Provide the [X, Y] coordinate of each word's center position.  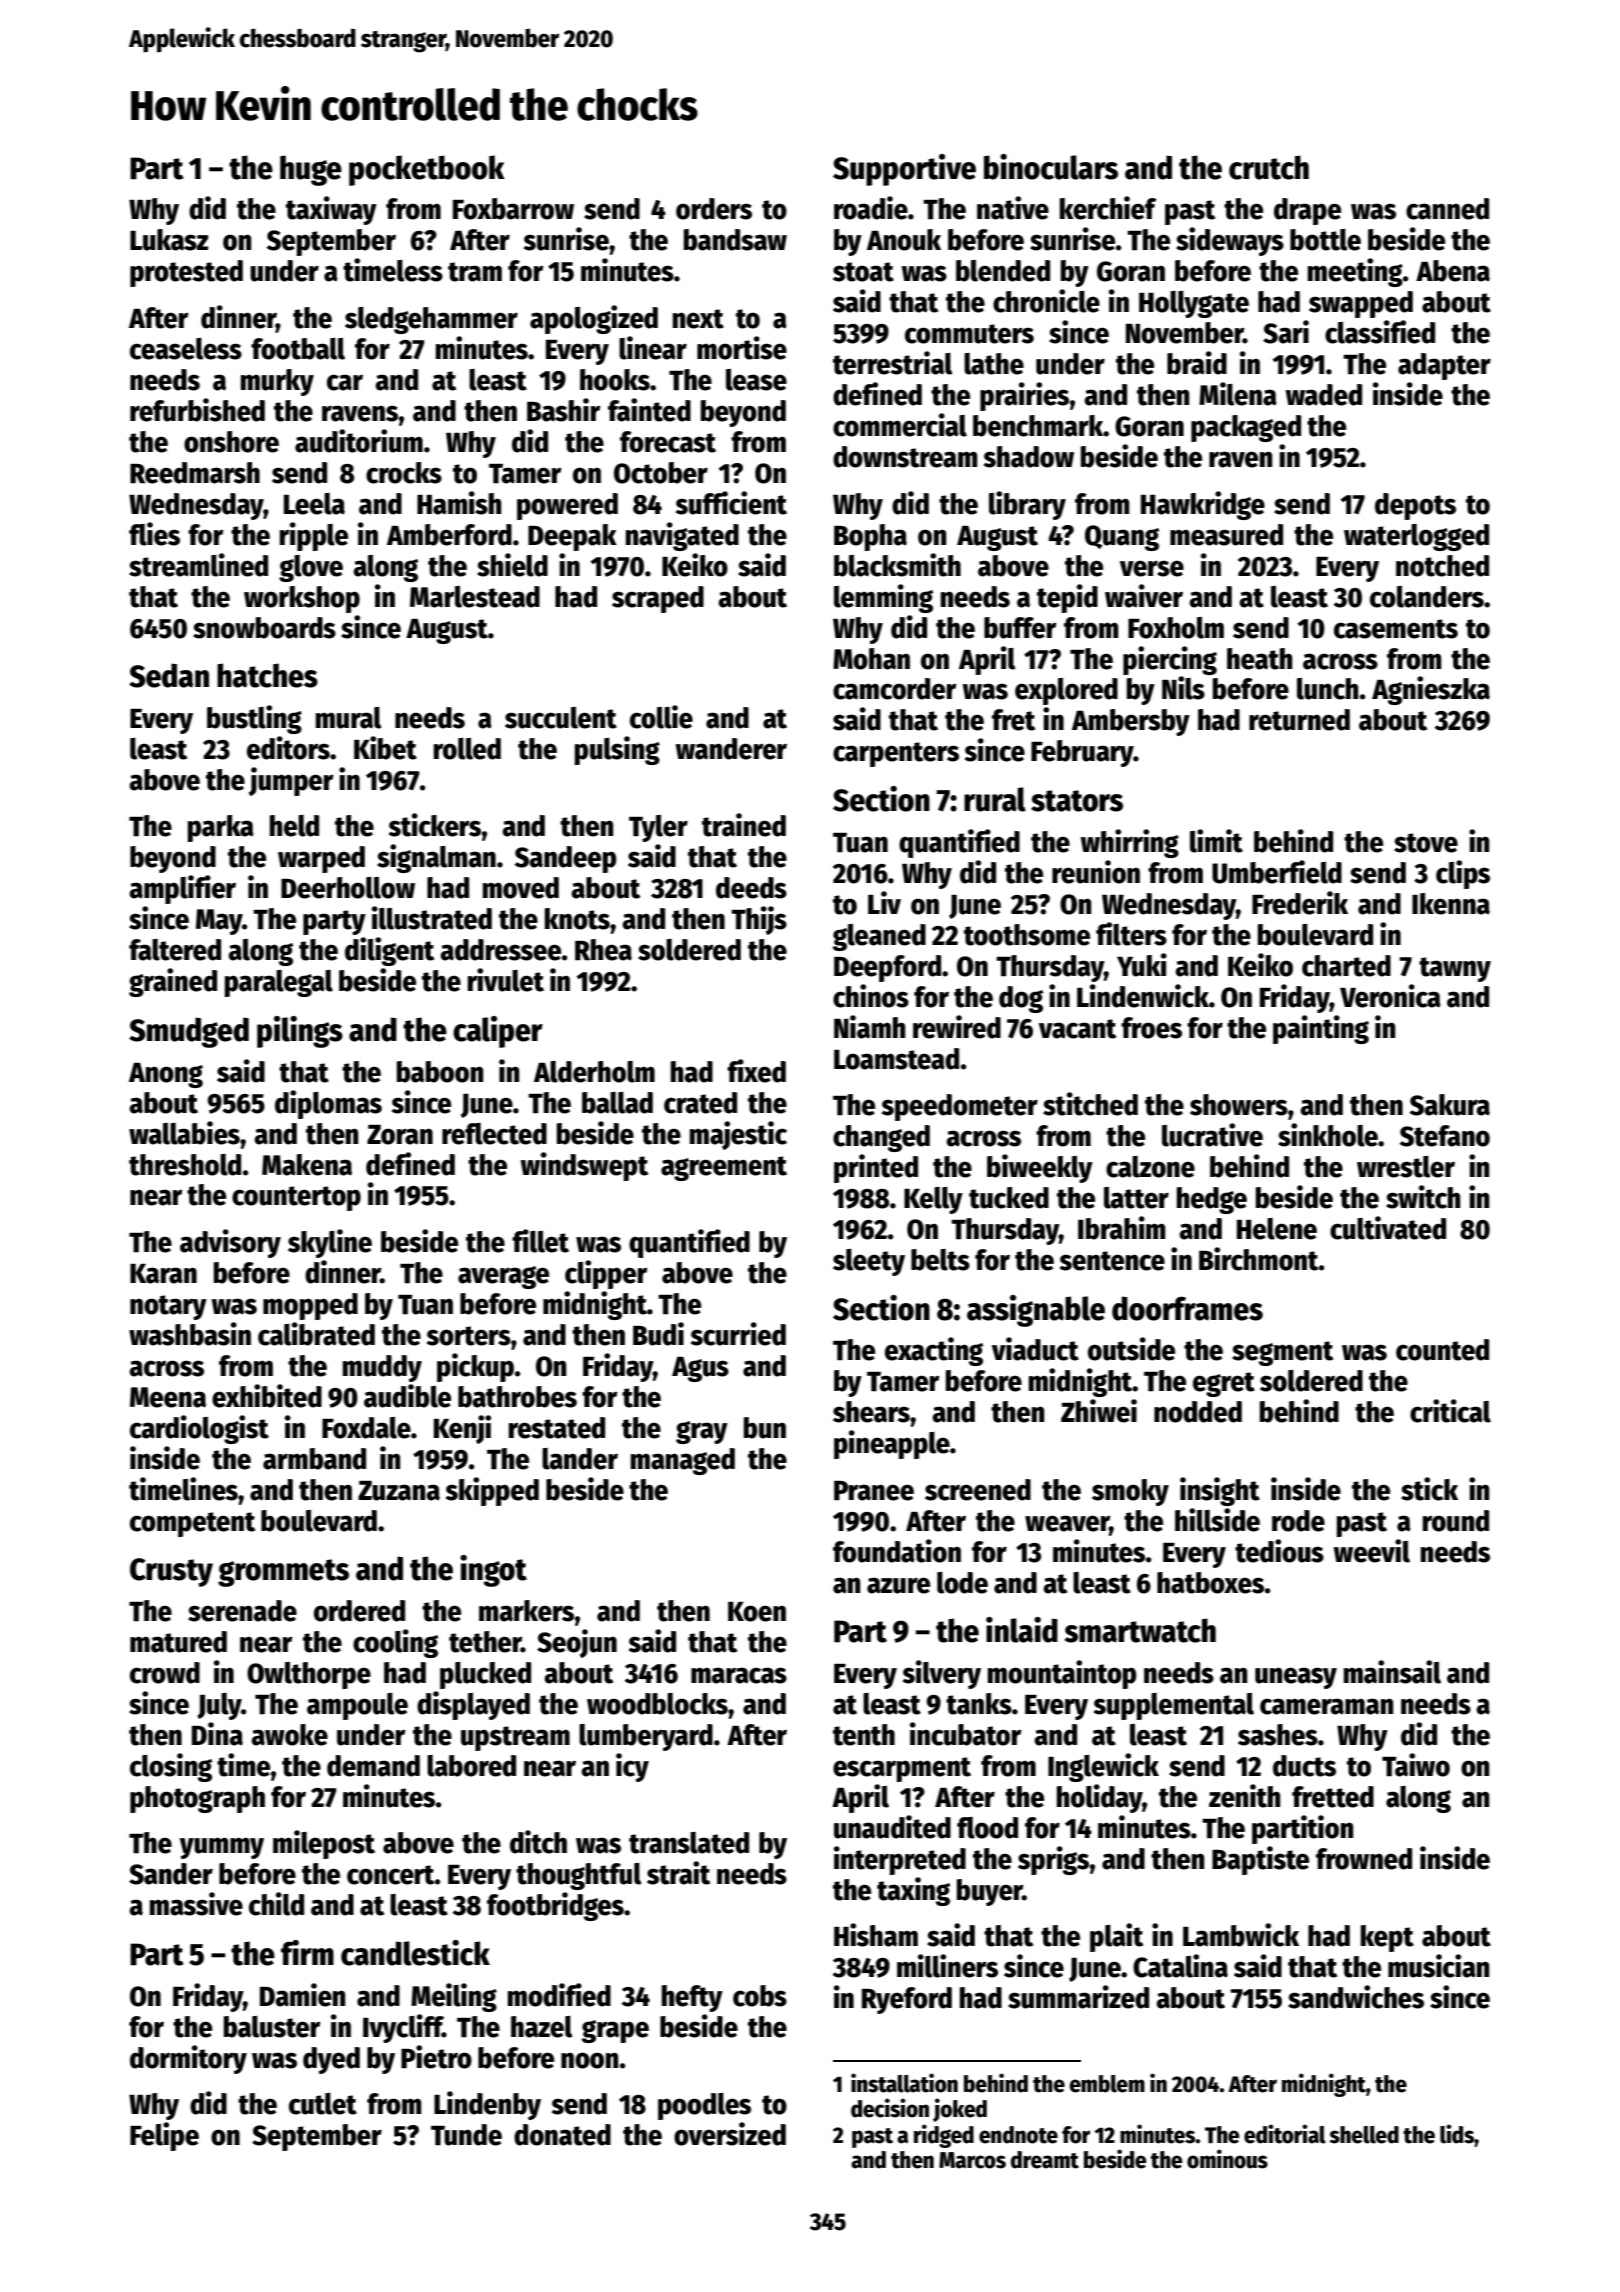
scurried [738, 1334]
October [661, 473]
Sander [171, 1874]
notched [1442, 566]
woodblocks [657, 1704]
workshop [302, 599]
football [298, 349]
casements [1396, 629]
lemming [883, 598]
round [1456, 1521]
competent [192, 1524]
